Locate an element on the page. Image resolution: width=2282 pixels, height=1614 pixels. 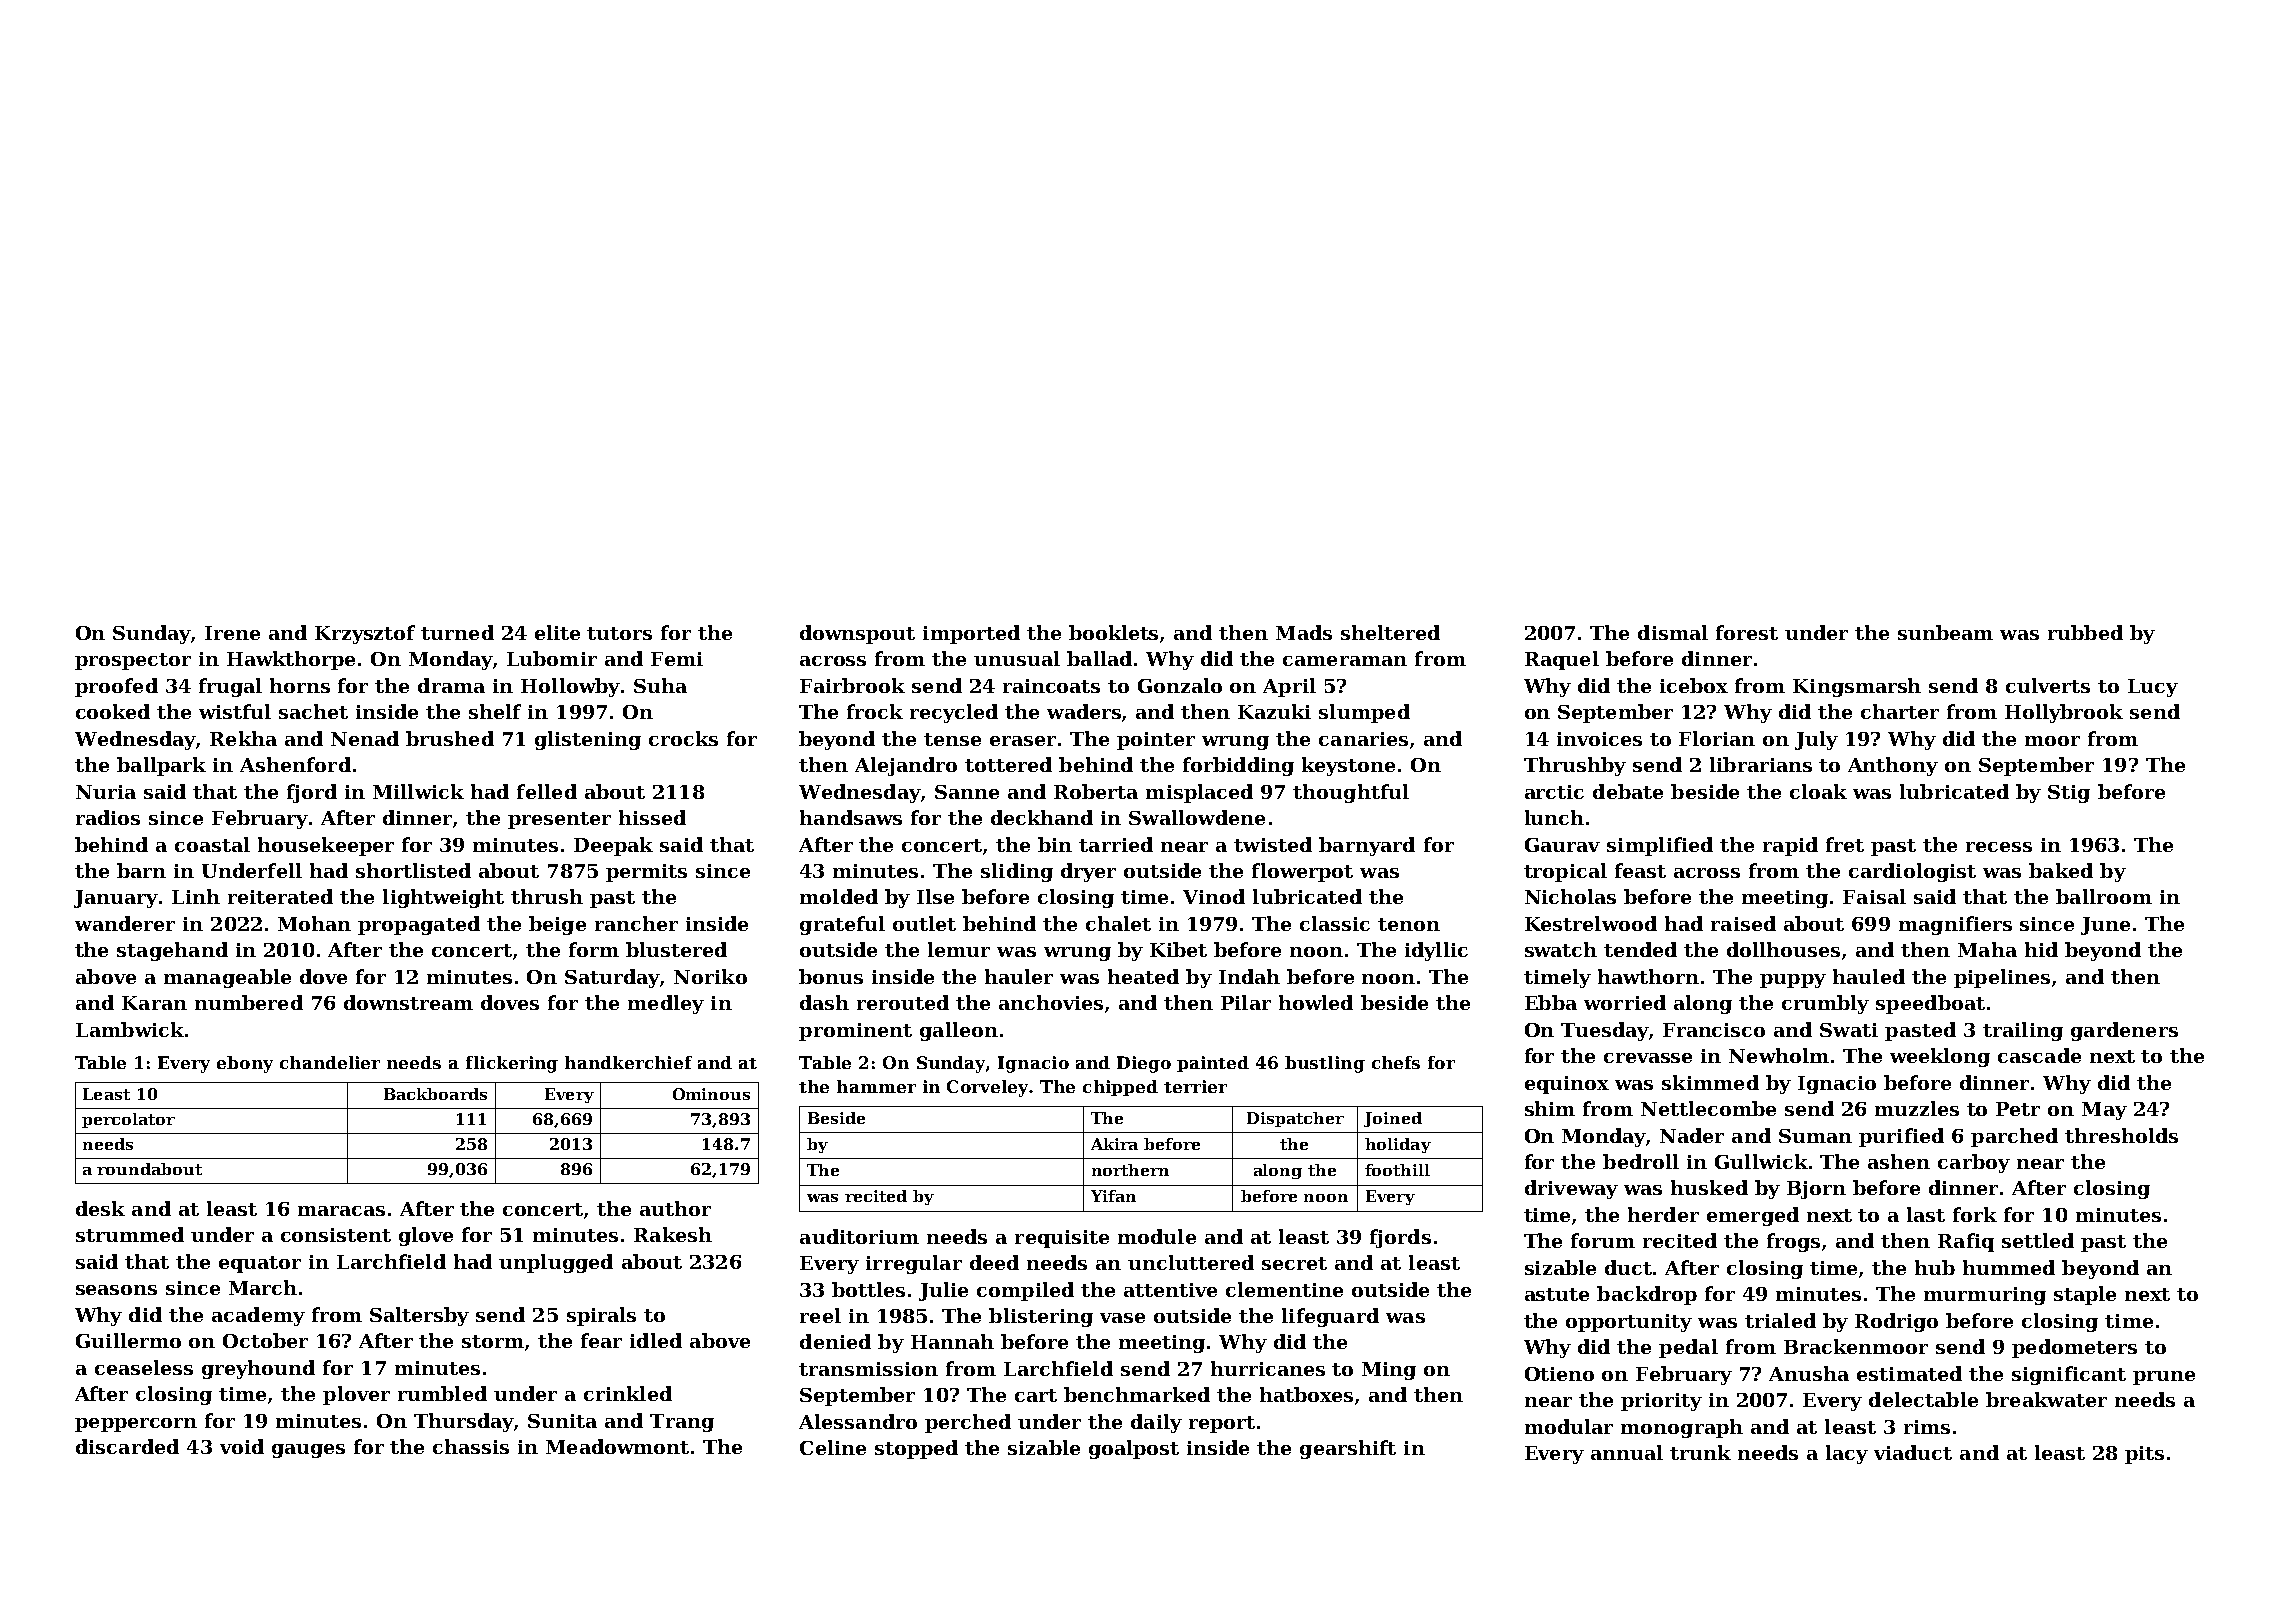
irregular is located at coordinates (914, 1264).
